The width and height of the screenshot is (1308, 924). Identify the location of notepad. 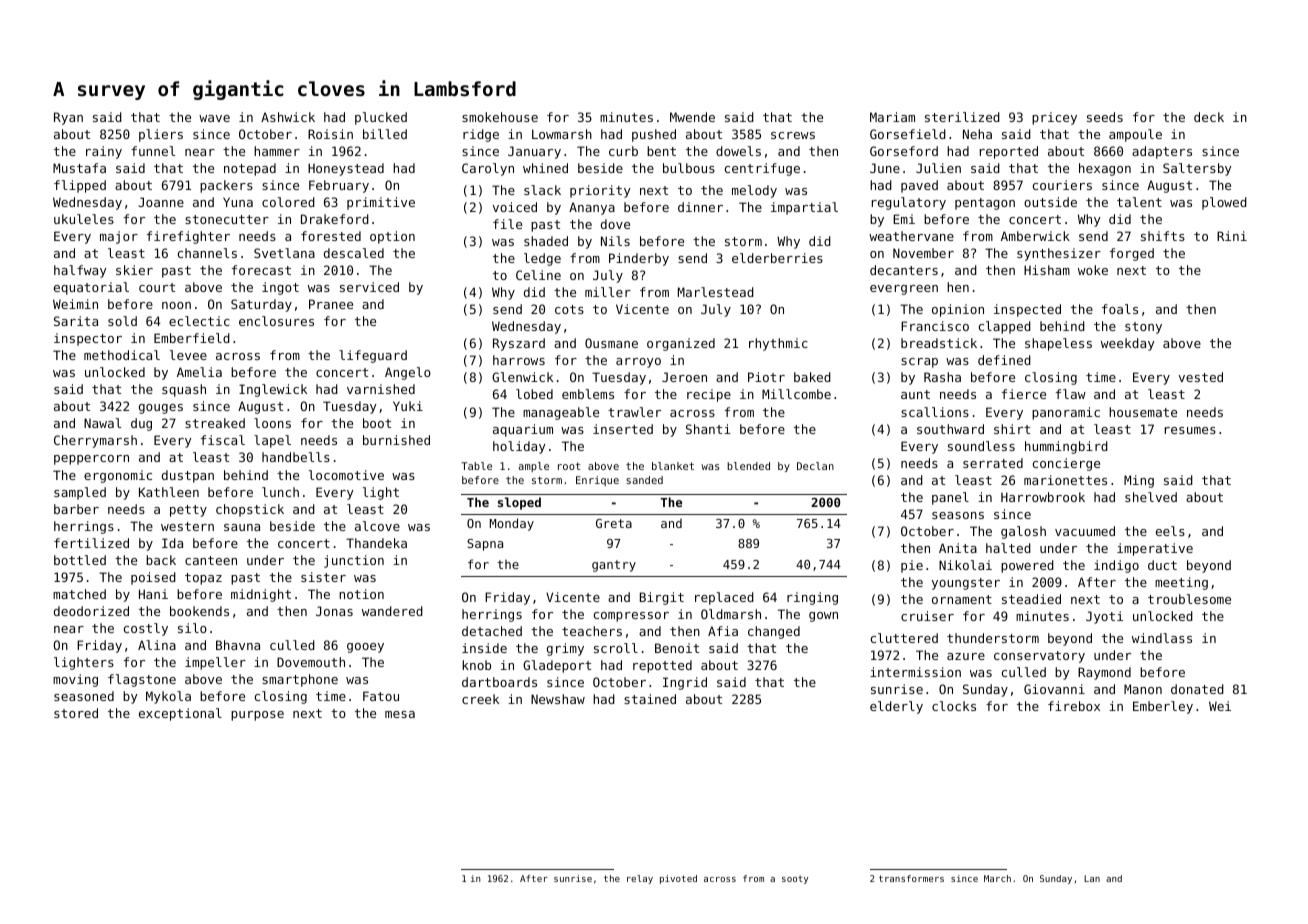
(250, 169).
